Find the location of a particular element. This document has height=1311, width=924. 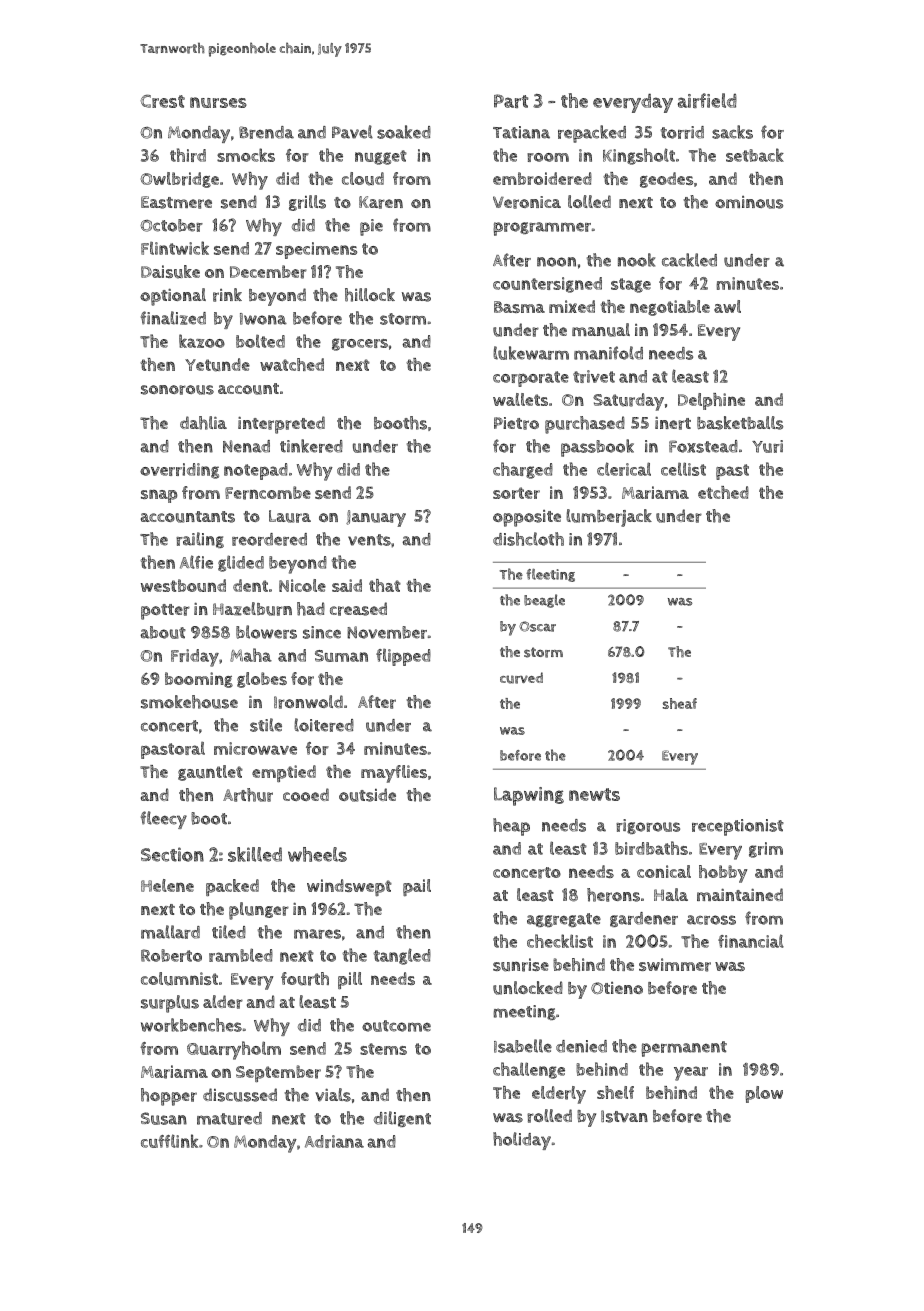

Part is located at coordinates (511, 101).
